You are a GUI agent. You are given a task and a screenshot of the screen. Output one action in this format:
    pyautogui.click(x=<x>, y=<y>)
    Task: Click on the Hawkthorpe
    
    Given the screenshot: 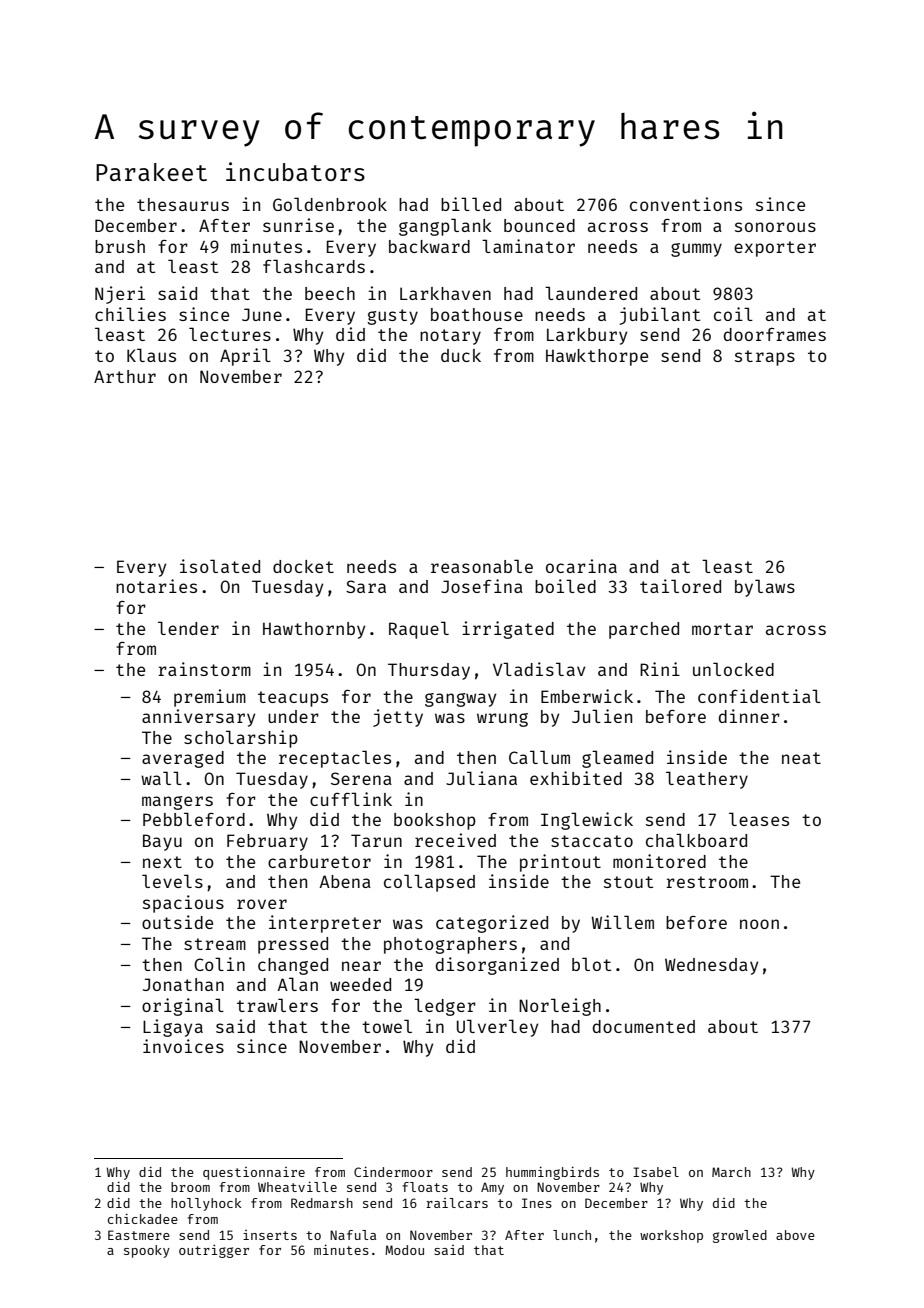 What is the action you would take?
    pyautogui.click(x=597, y=357)
